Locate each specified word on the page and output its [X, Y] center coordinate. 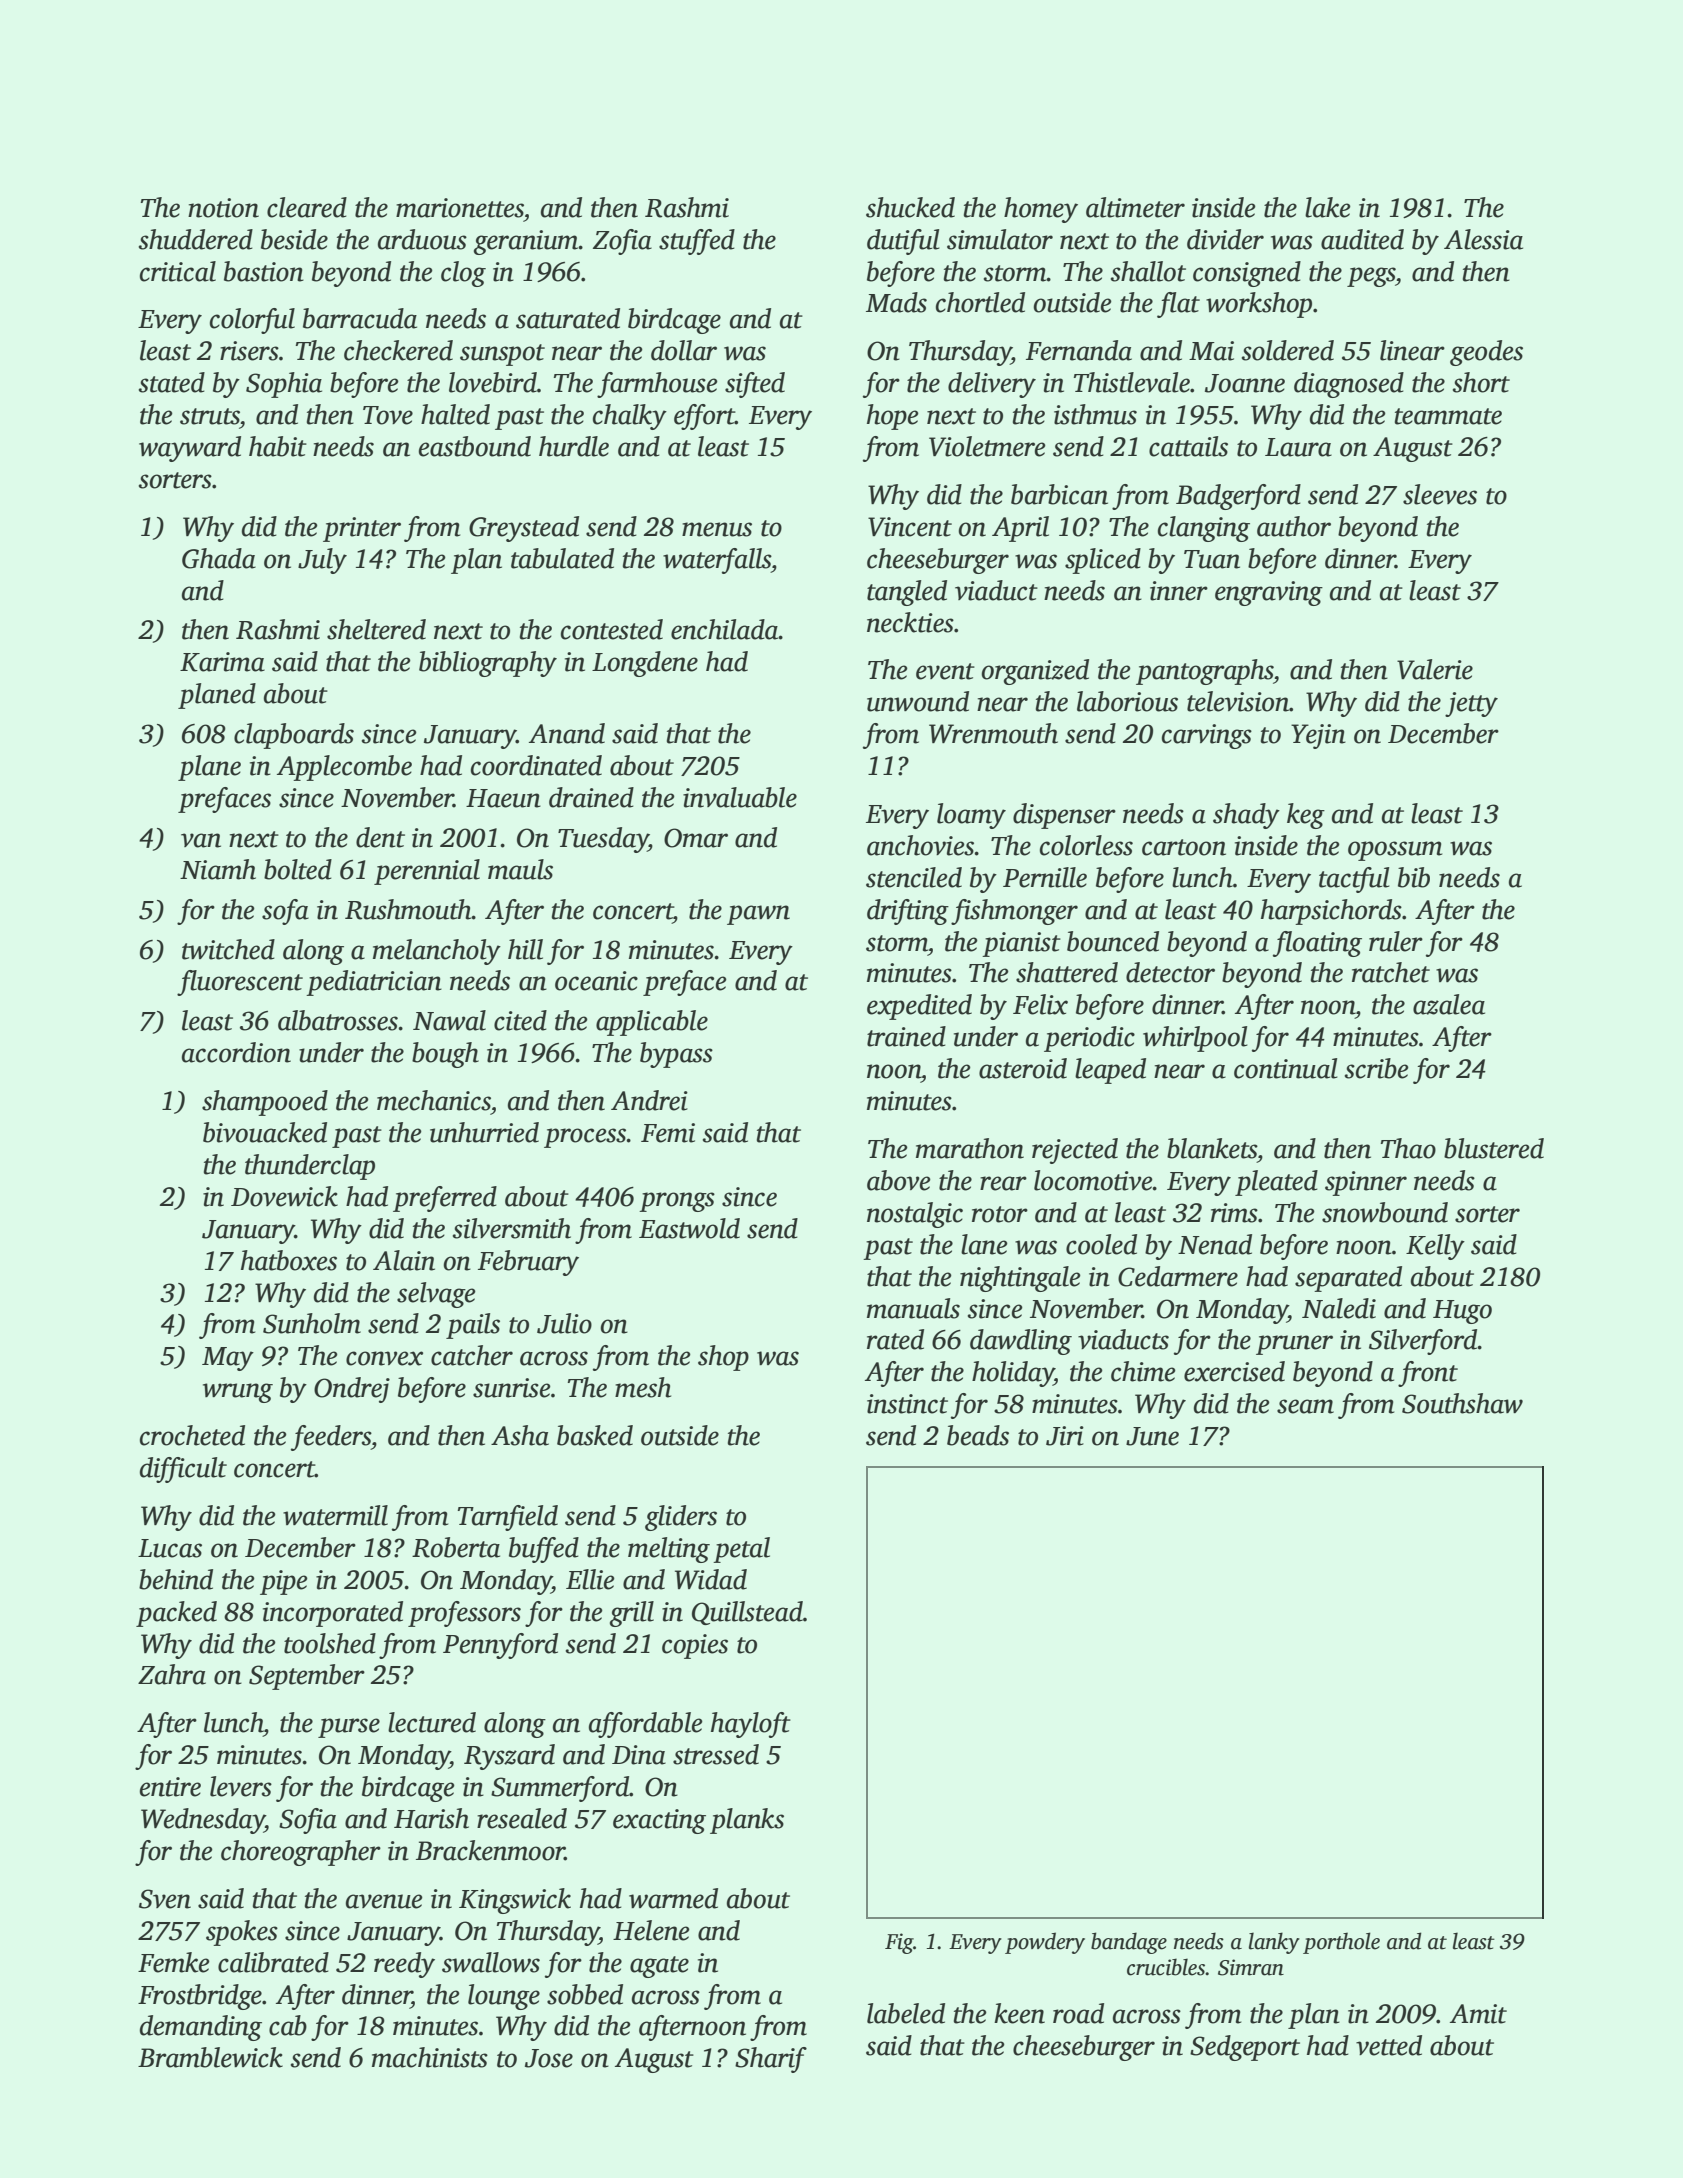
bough [445, 1055]
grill [632, 1614]
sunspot [502, 355]
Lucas [170, 1548]
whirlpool [1195, 1039]
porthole [1341, 1943]
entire [170, 1787]
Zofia [622, 242]
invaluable [740, 797]
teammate [1448, 416]
